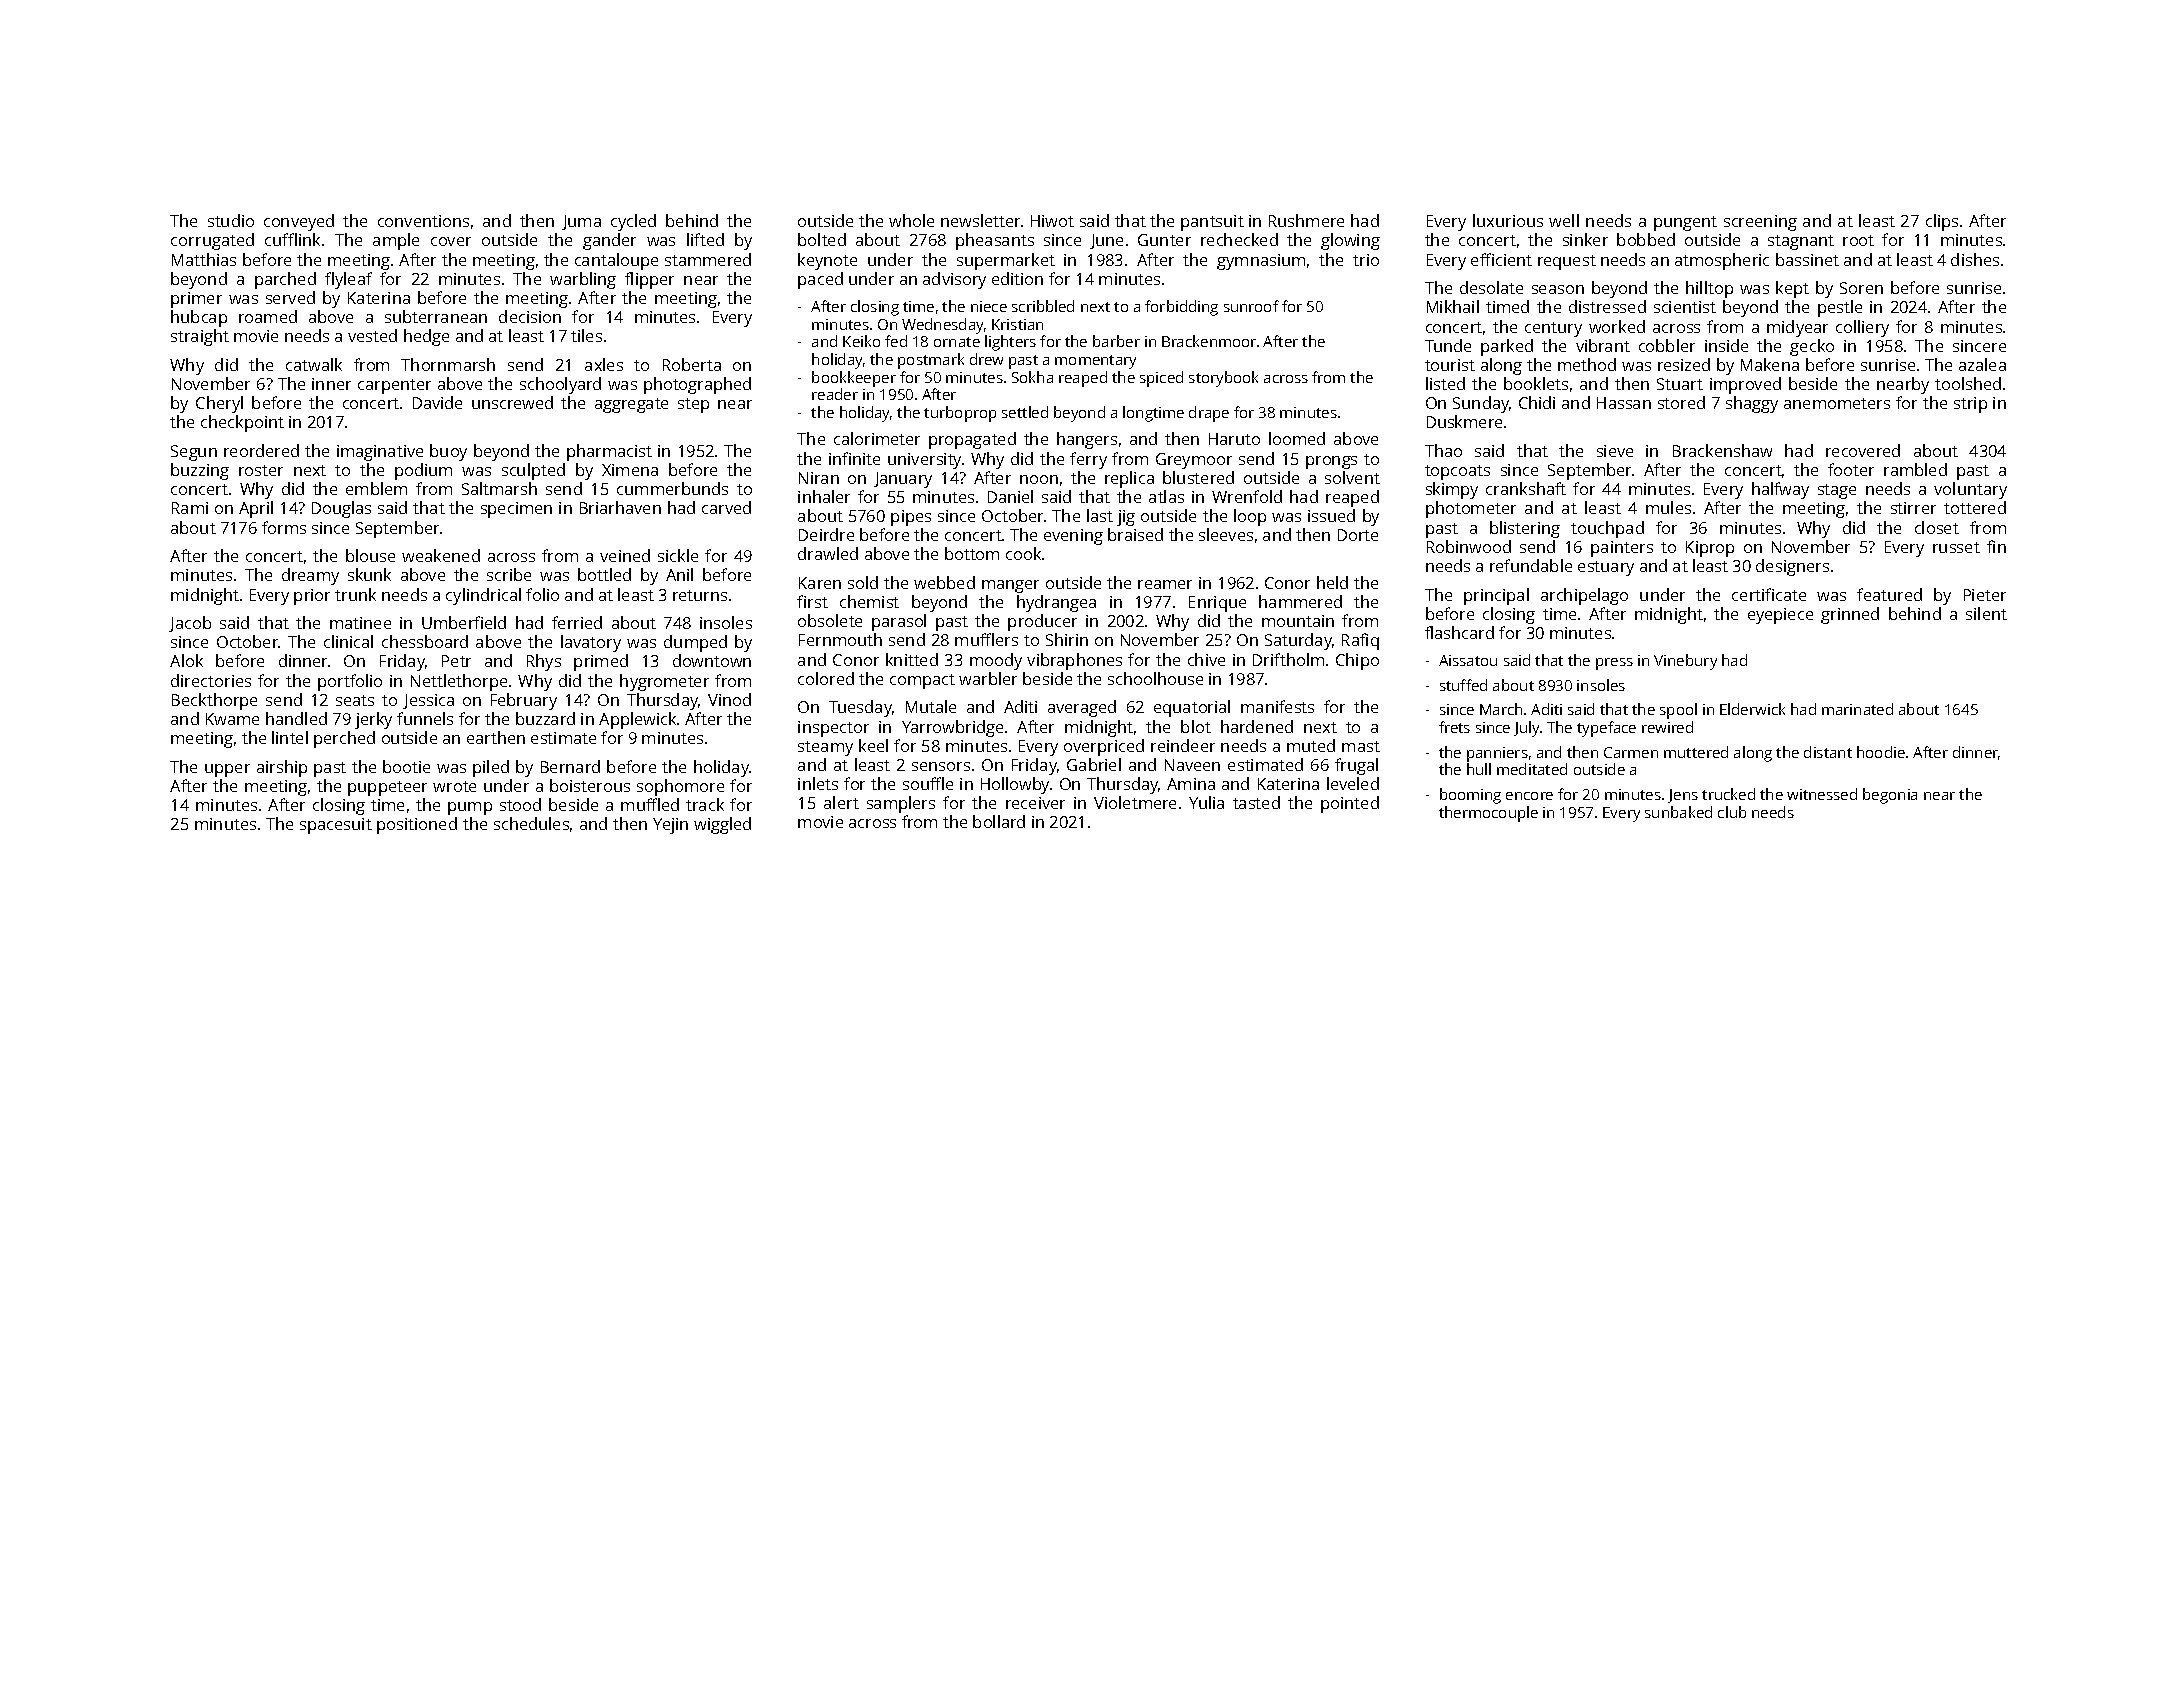  Describe the element at coordinates (1667, 345) in the page. I see `cobbler` at that location.
